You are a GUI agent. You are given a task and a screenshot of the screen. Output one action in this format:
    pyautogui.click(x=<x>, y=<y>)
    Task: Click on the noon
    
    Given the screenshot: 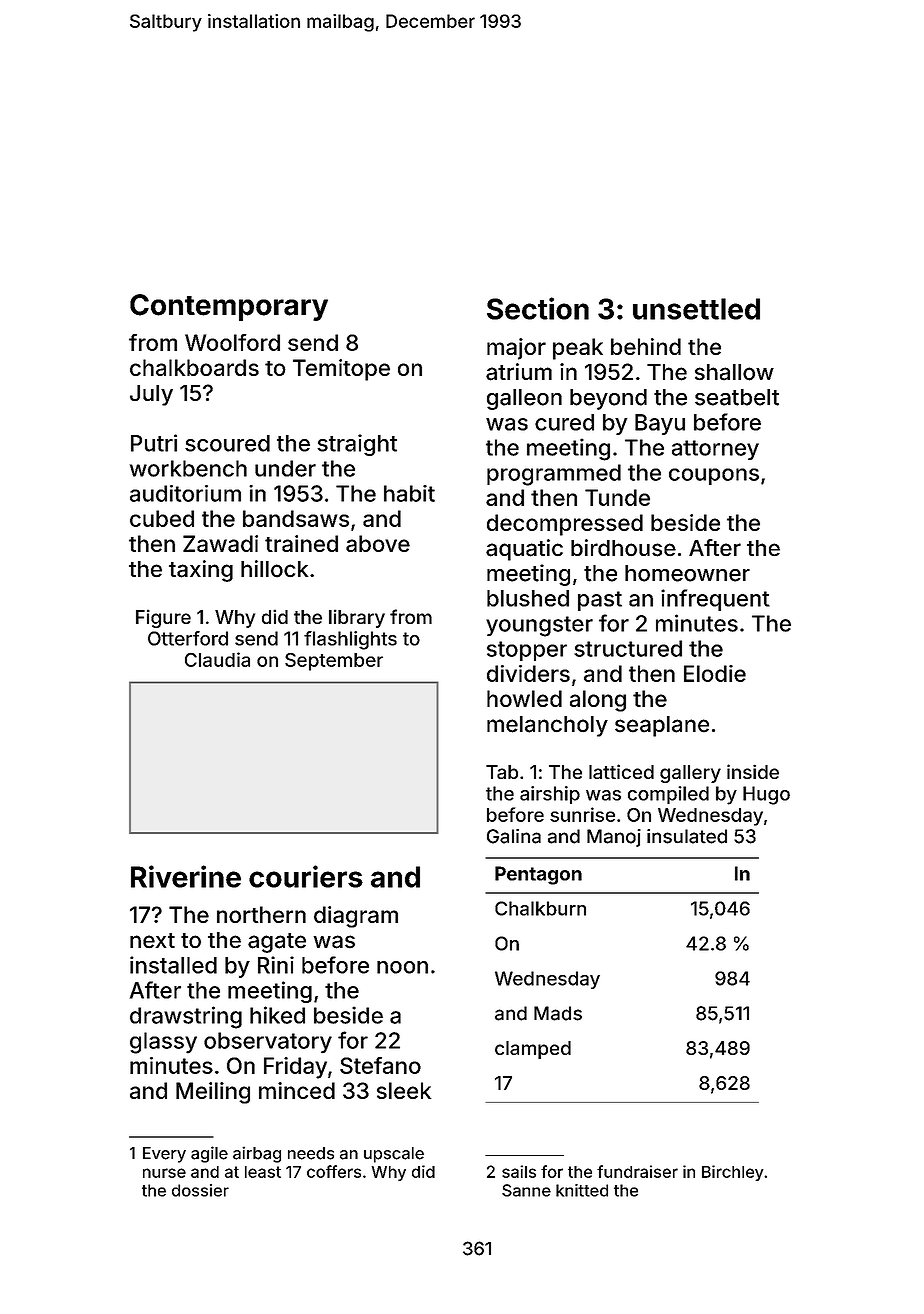 What is the action you would take?
    pyautogui.click(x=402, y=967)
